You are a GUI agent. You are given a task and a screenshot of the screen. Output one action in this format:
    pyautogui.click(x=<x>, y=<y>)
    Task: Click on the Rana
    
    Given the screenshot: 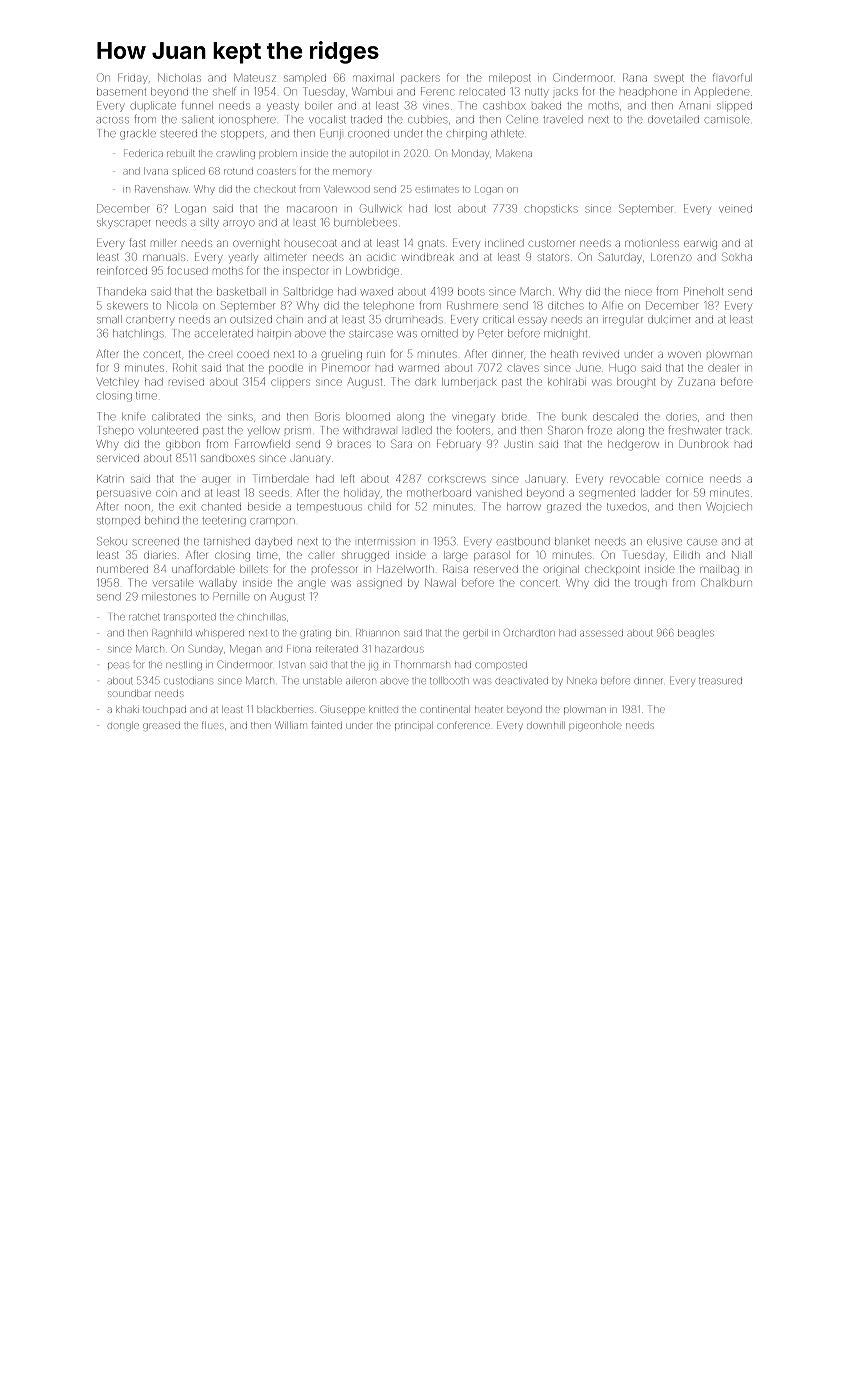 What is the action you would take?
    pyautogui.click(x=635, y=77)
